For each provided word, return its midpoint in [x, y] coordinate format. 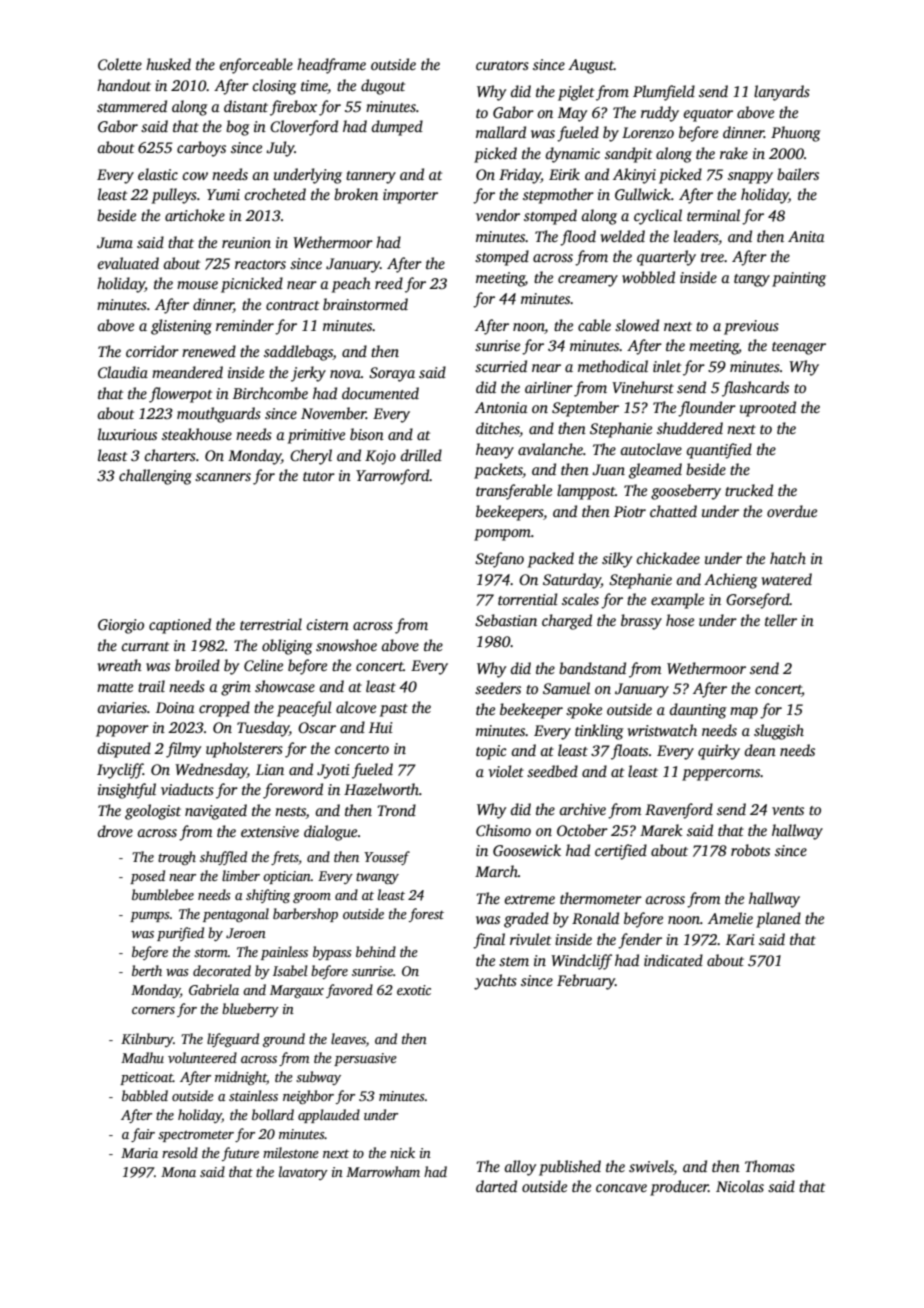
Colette [120, 64]
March [496, 871]
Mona [178, 1172]
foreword [293, 791]
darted [496, 1186]
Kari [740, 939]
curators [502, 65]
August [591, 66]
